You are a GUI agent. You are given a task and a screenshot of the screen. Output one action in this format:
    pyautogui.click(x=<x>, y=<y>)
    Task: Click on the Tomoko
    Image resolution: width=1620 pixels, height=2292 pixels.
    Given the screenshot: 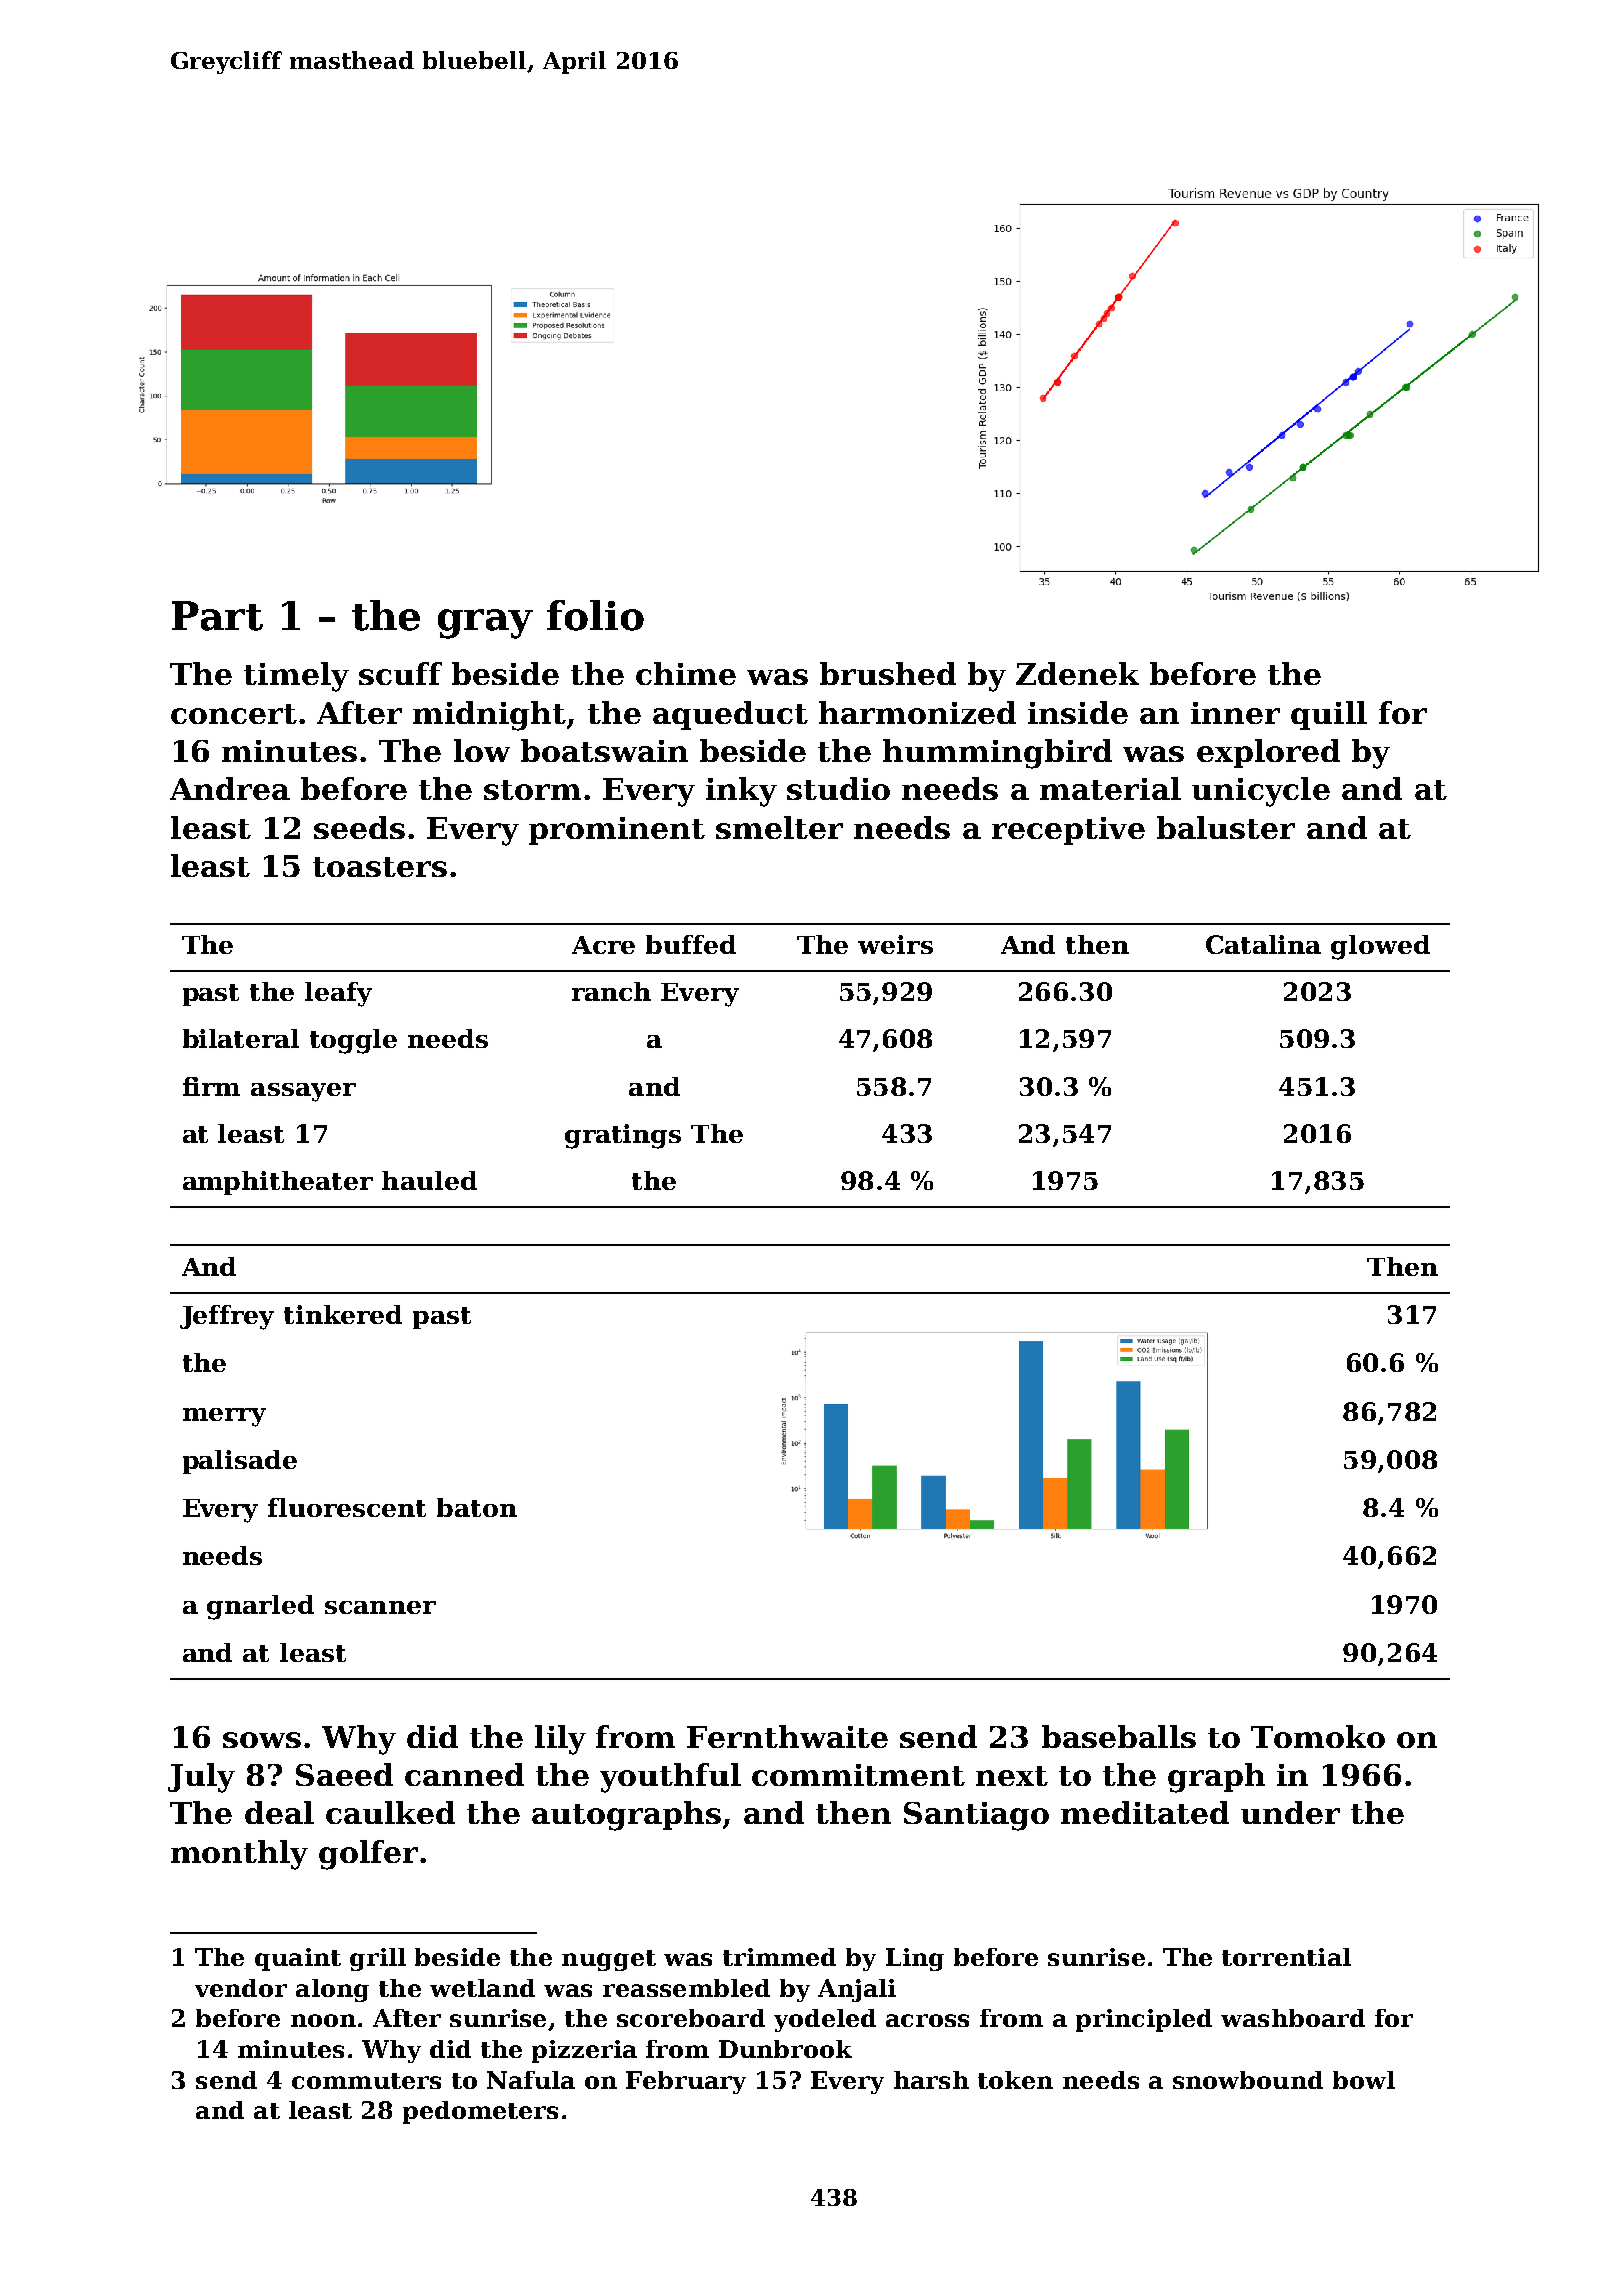 What is the action you would take?
    pyautogui.click(x=1318, y=1736)
